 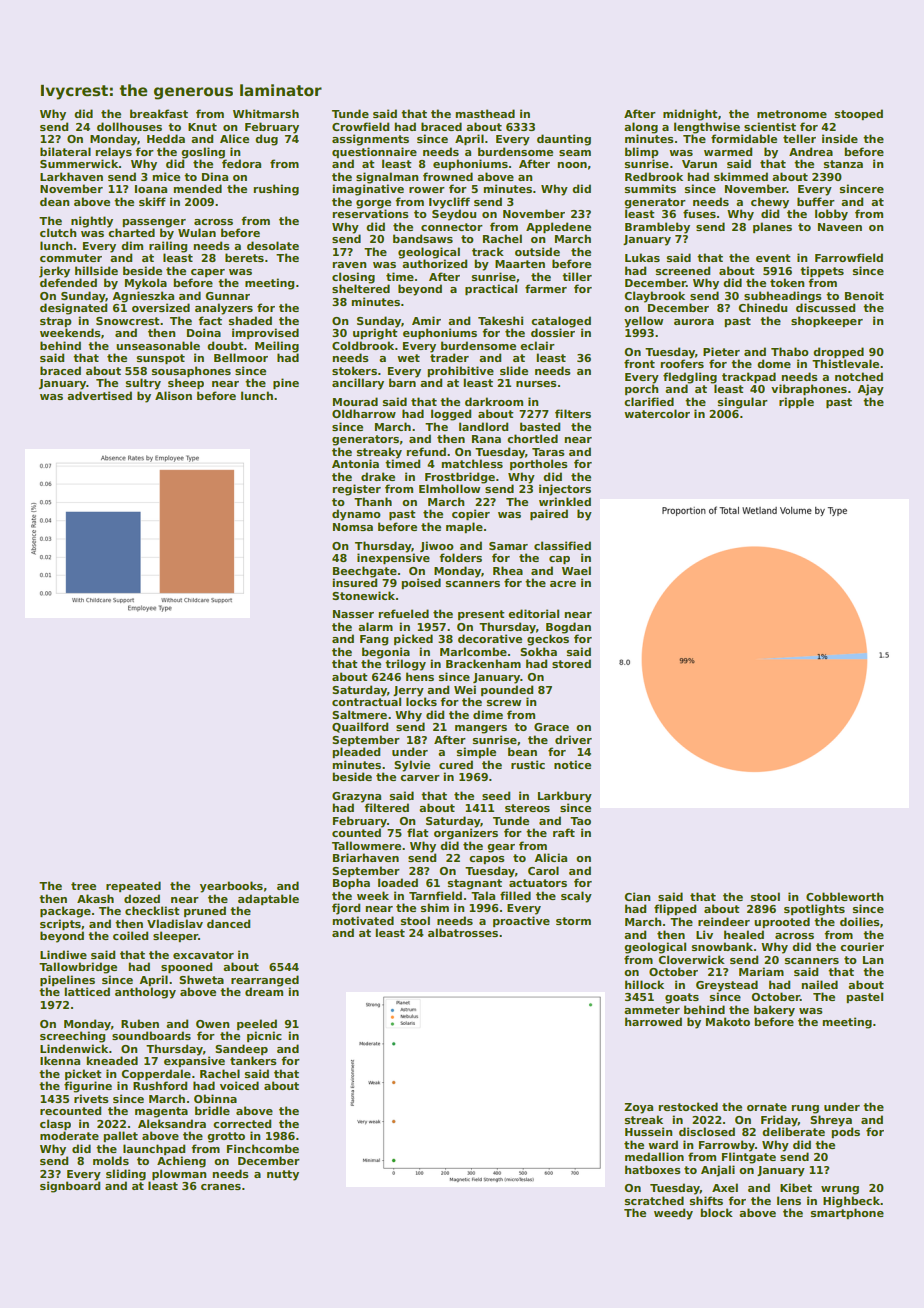 I want to click on metronome, so click(x=792, y=114).
